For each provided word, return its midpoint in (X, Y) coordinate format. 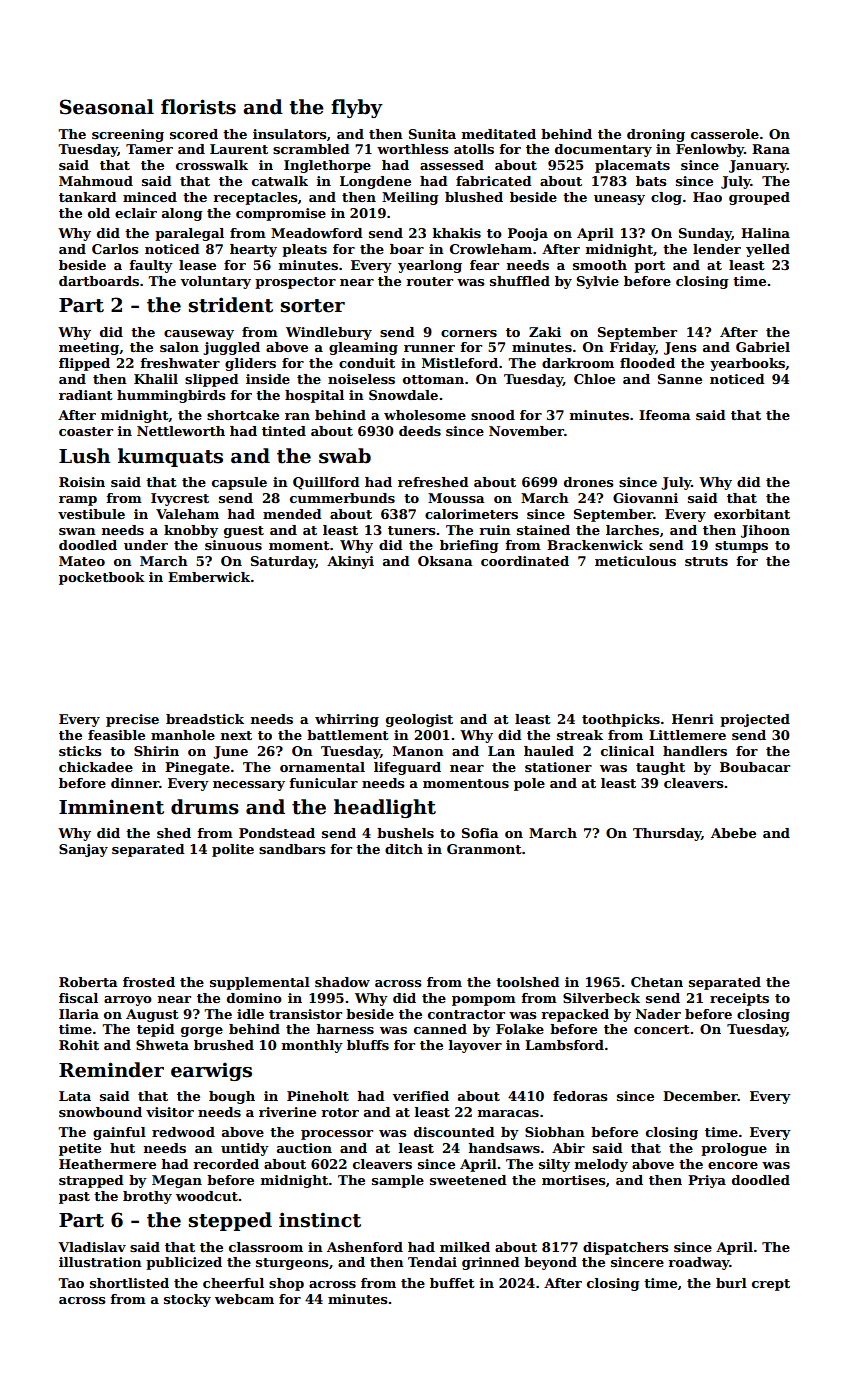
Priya (707, 1181)
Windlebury (329, 333)
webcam (244, 1299)
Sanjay (83, 850)
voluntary (216, 282)
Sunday (705, 234)
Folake (520, 1029)
